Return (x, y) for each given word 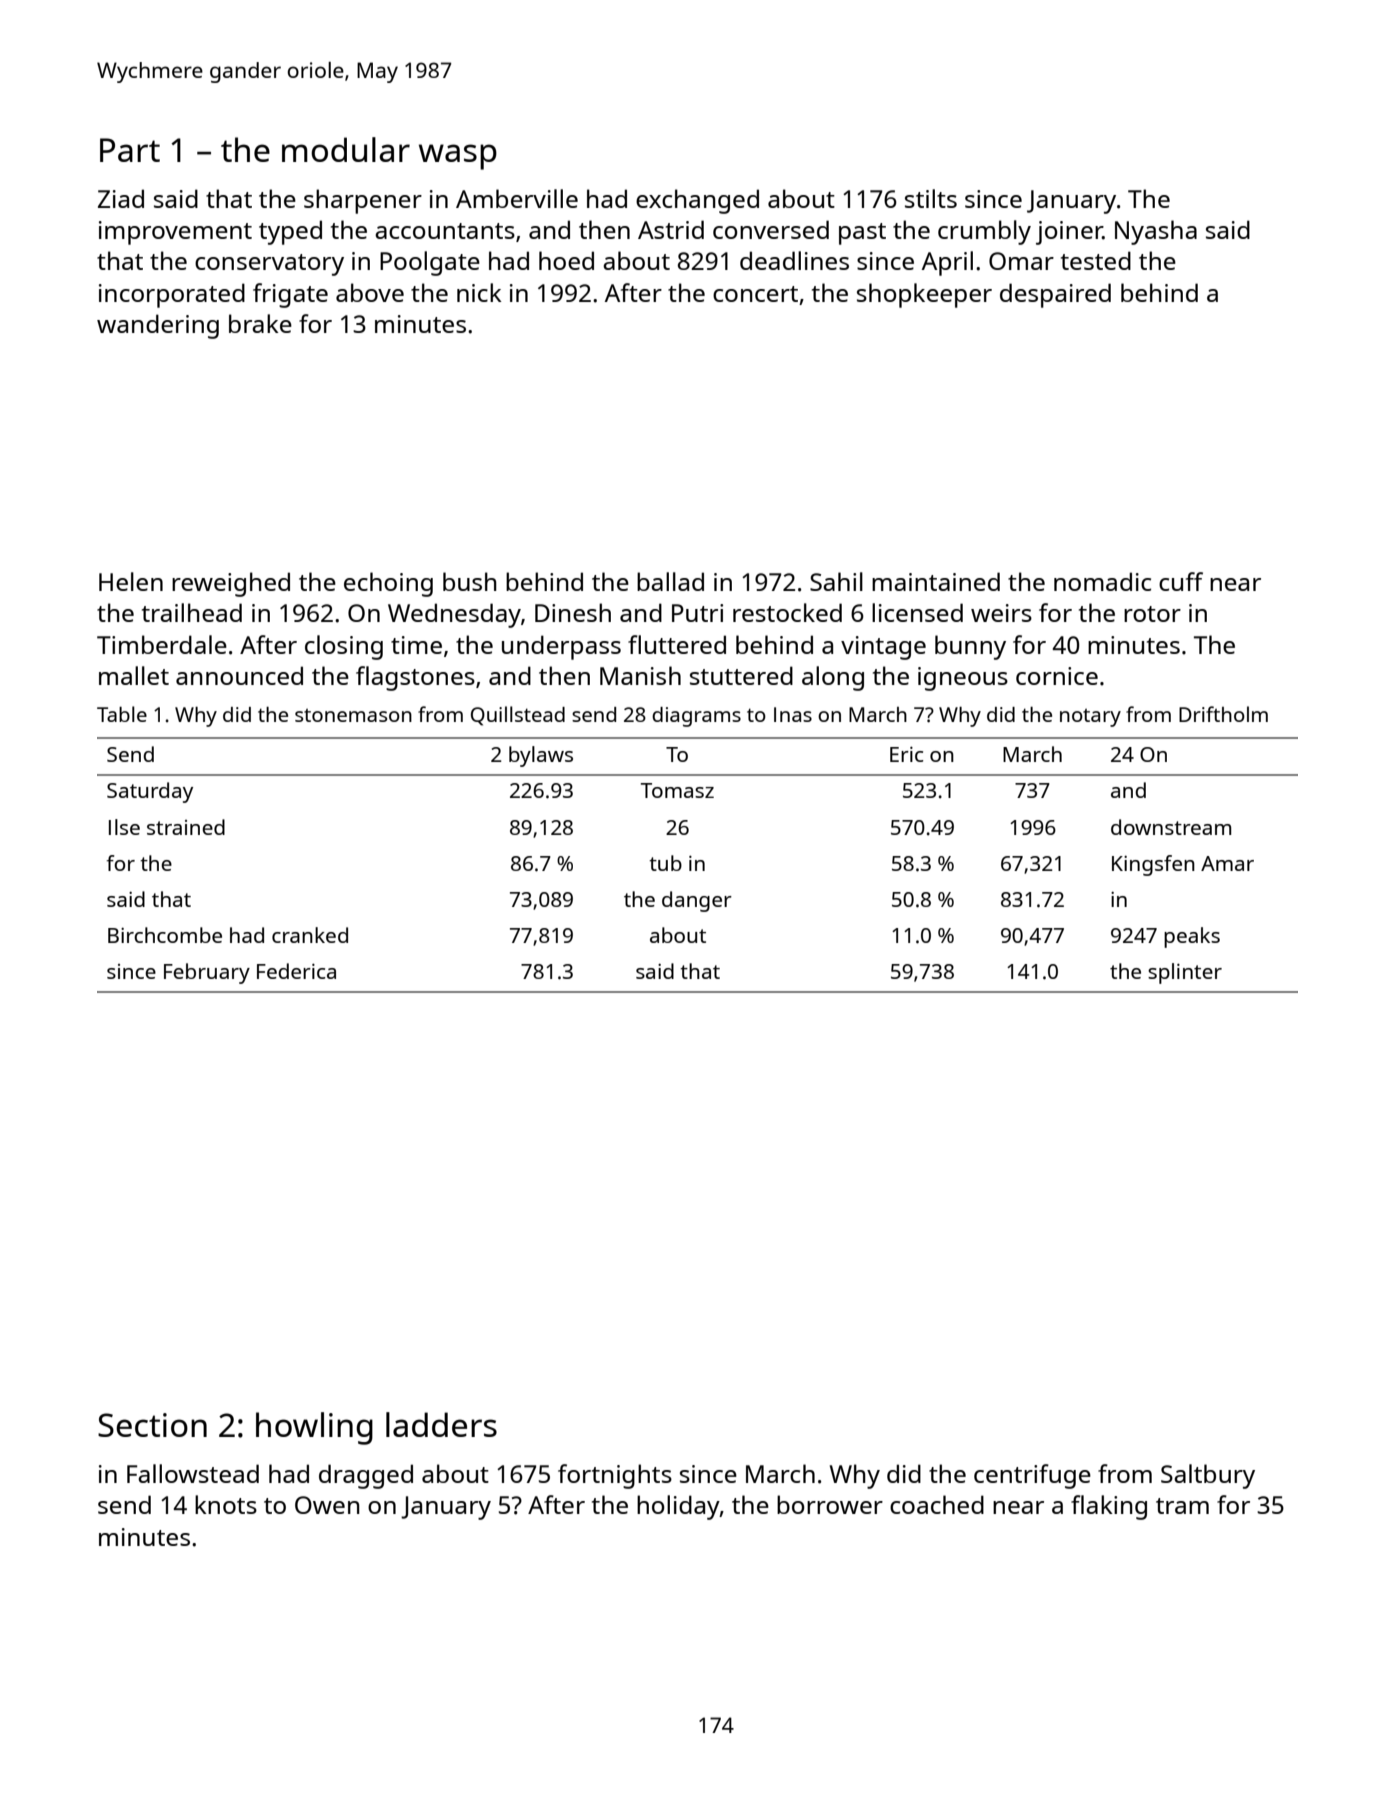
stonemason (353, 715)
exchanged (697, 201)
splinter (1185, 973)
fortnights (615, 1476)
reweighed (231, 584)
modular (346, 149)
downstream (1171, 827)
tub (665, 863)
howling (314, 1428)
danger (697, 901)
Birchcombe (165, 935)
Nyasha (1156, 232)
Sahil (836, 581)
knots (226, 1504)
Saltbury (1208, 1476)
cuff (1181, 581)
